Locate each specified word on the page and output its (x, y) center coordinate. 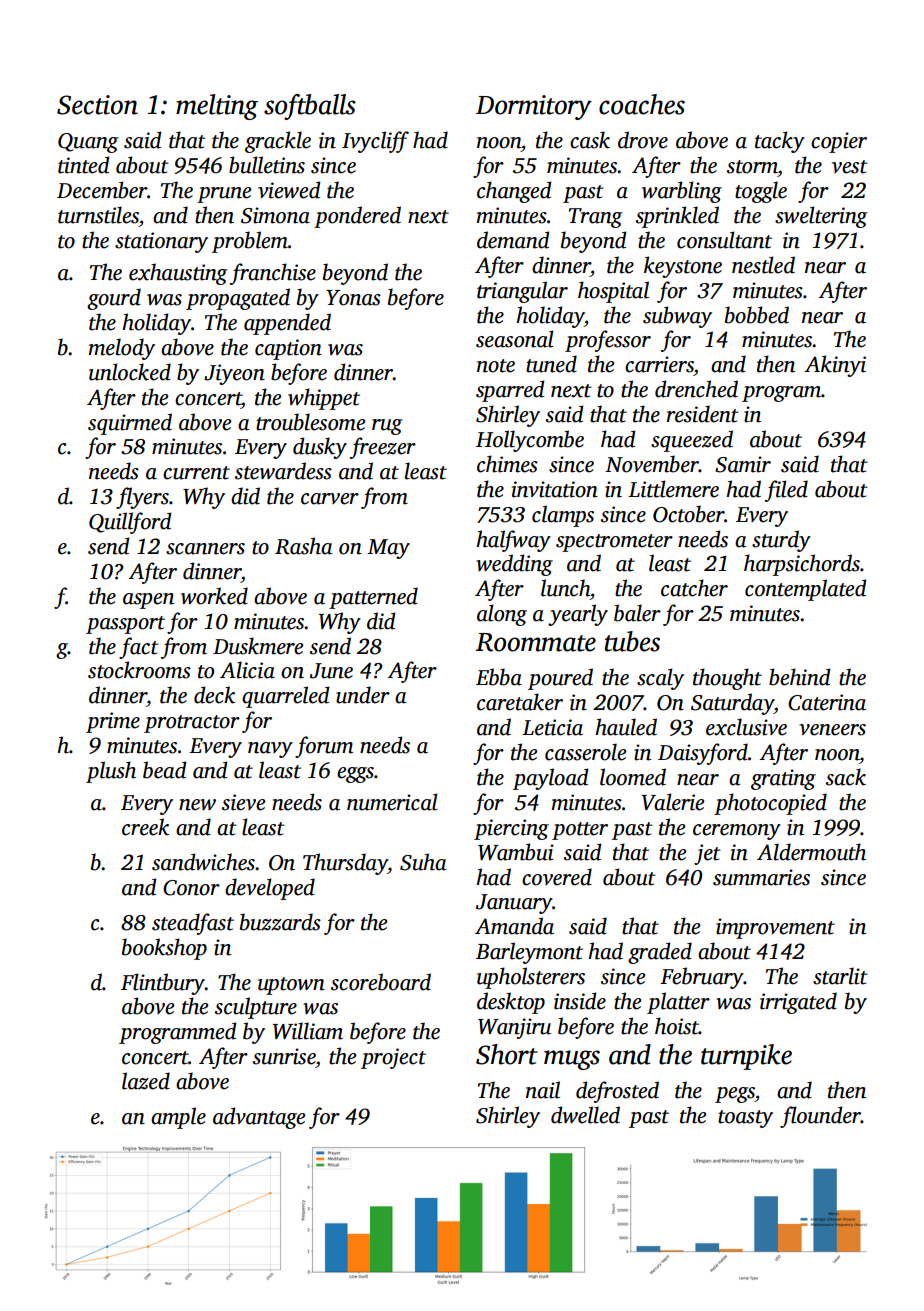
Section (97, 105)
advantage (259, 1118)
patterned (373, 598)
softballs (310, 107)
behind (800, 677)
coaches (642, 104)
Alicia (247, 670)
